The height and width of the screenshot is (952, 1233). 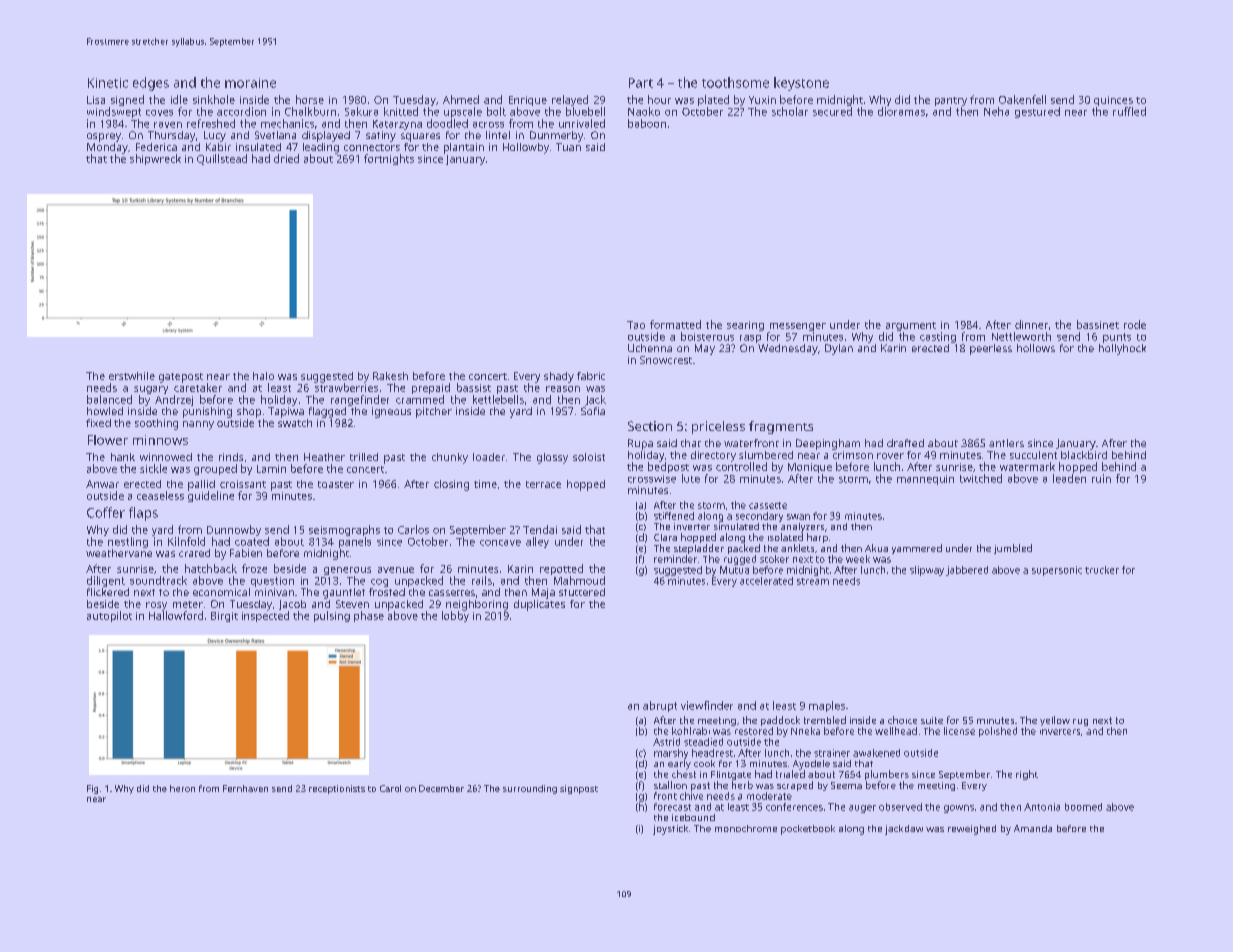 I want to click on searing, so click(x=745, y=326).
